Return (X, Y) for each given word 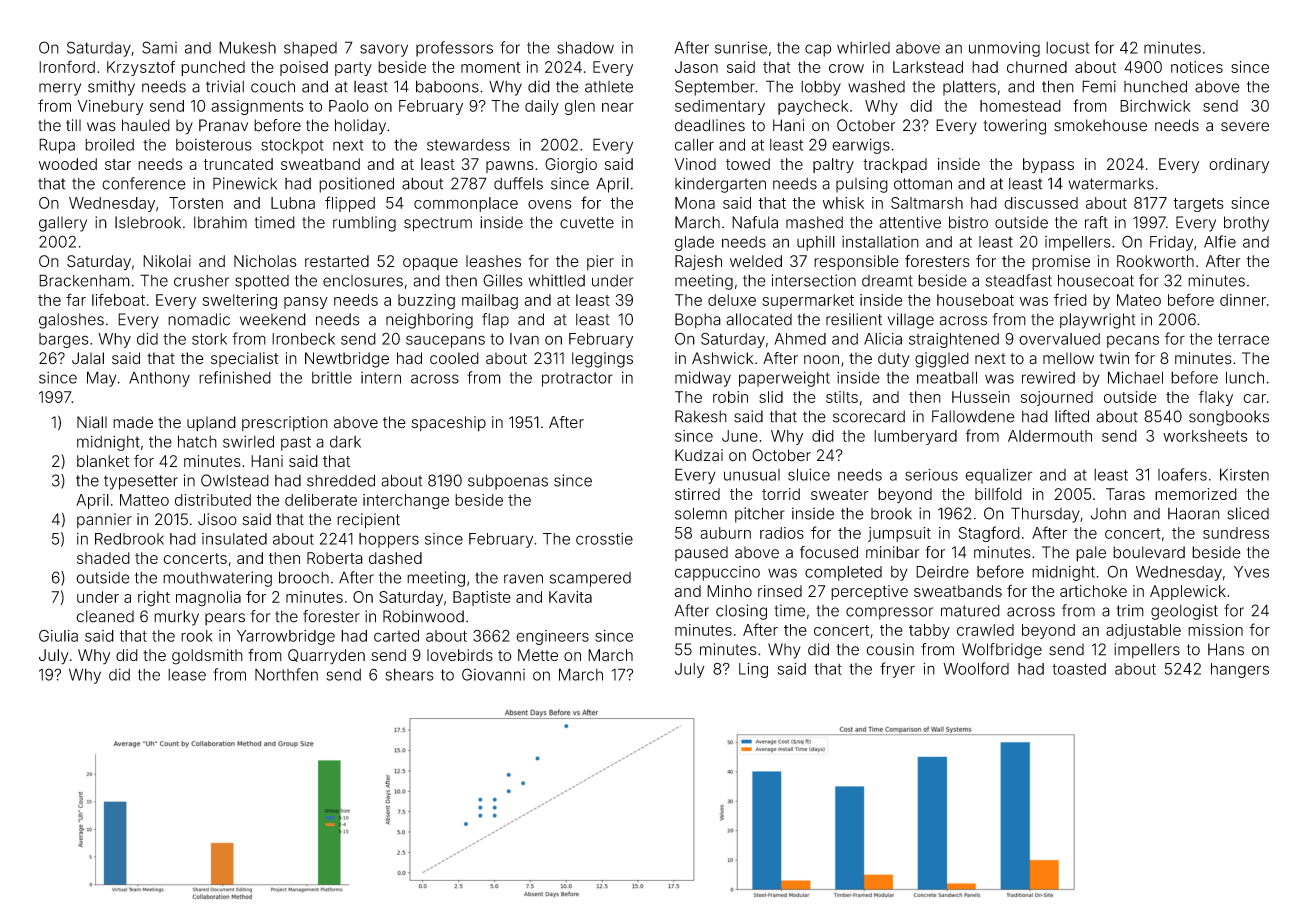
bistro (968, 222)
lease (187, 675)
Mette (538, 655)
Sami (159, 47)
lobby (821, 88)
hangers (1240, 670)
